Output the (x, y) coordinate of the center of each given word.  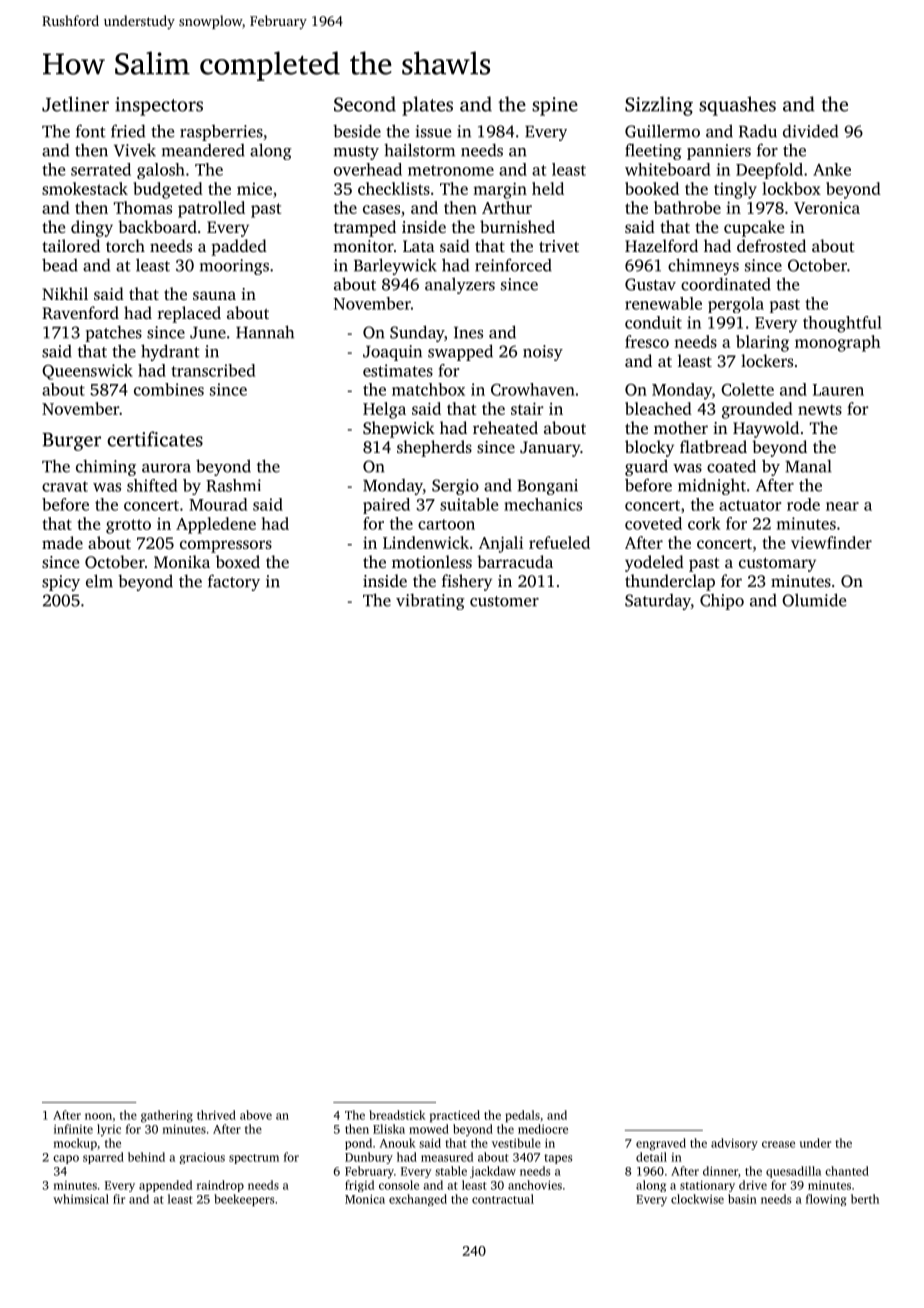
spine (555, 106)
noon (98, 1116)
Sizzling (659, 106)
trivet (559, 246)
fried (128, 131)
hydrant (170, 352)
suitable (469, 504)
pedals (522, 1116)
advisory (734, 1144)
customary (777, 564)
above (256, 1115)
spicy (61, 583)
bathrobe (687, 207)
